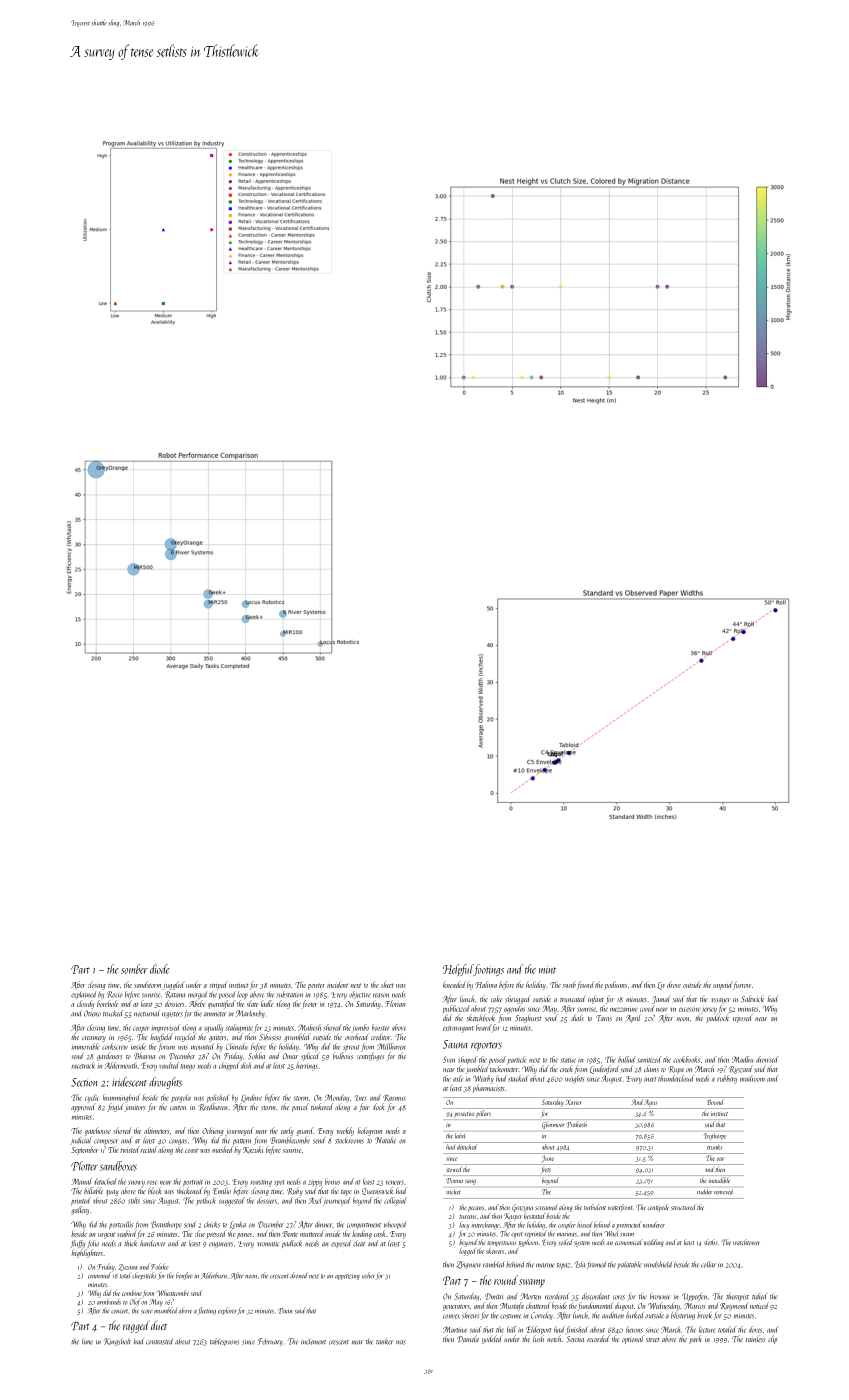 The height and width of the screenshot is (1400, 849). What do you see at coordinates (759, 1296) in the screenshot?
I see `tidied` at bounding box center [759, 1296].
